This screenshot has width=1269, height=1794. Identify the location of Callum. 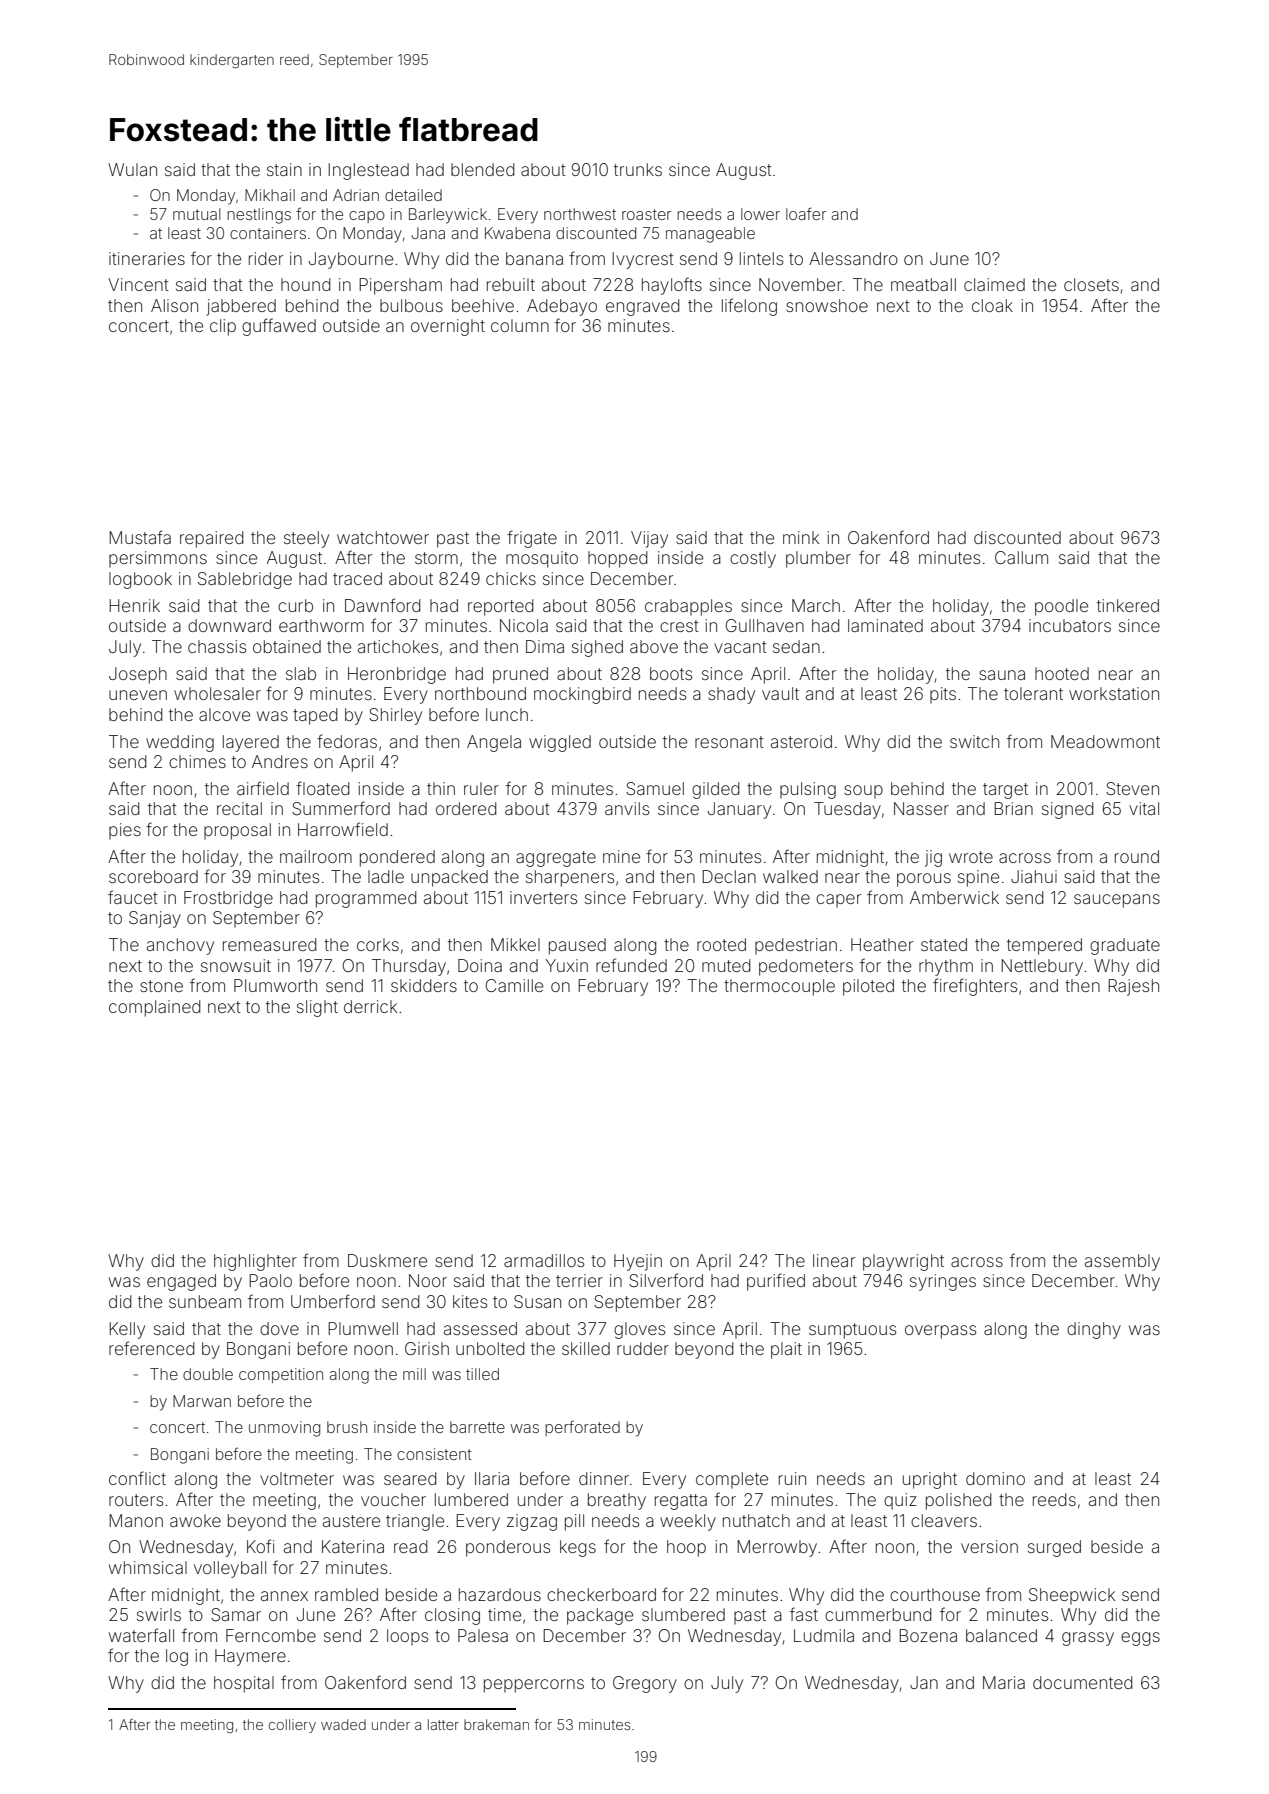
(1021, 557).
